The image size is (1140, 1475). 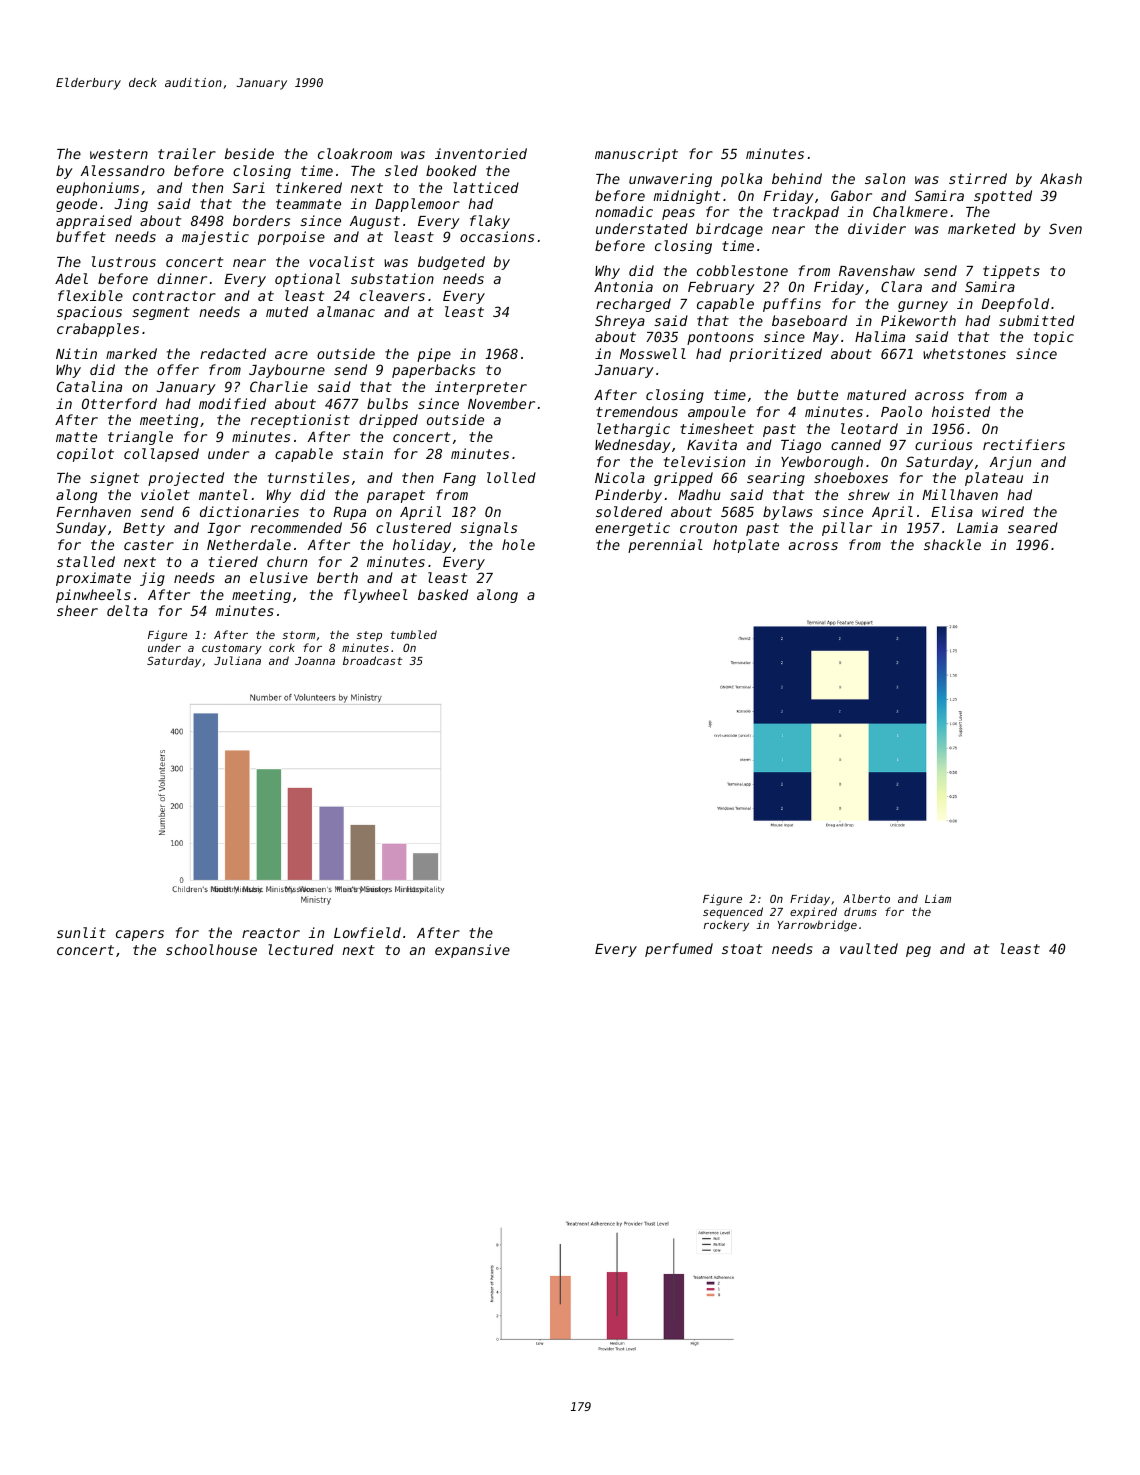 What do you see at coordinates (237, 660) in the page?
I see `Juliana` at bounding box center [237, 660].
